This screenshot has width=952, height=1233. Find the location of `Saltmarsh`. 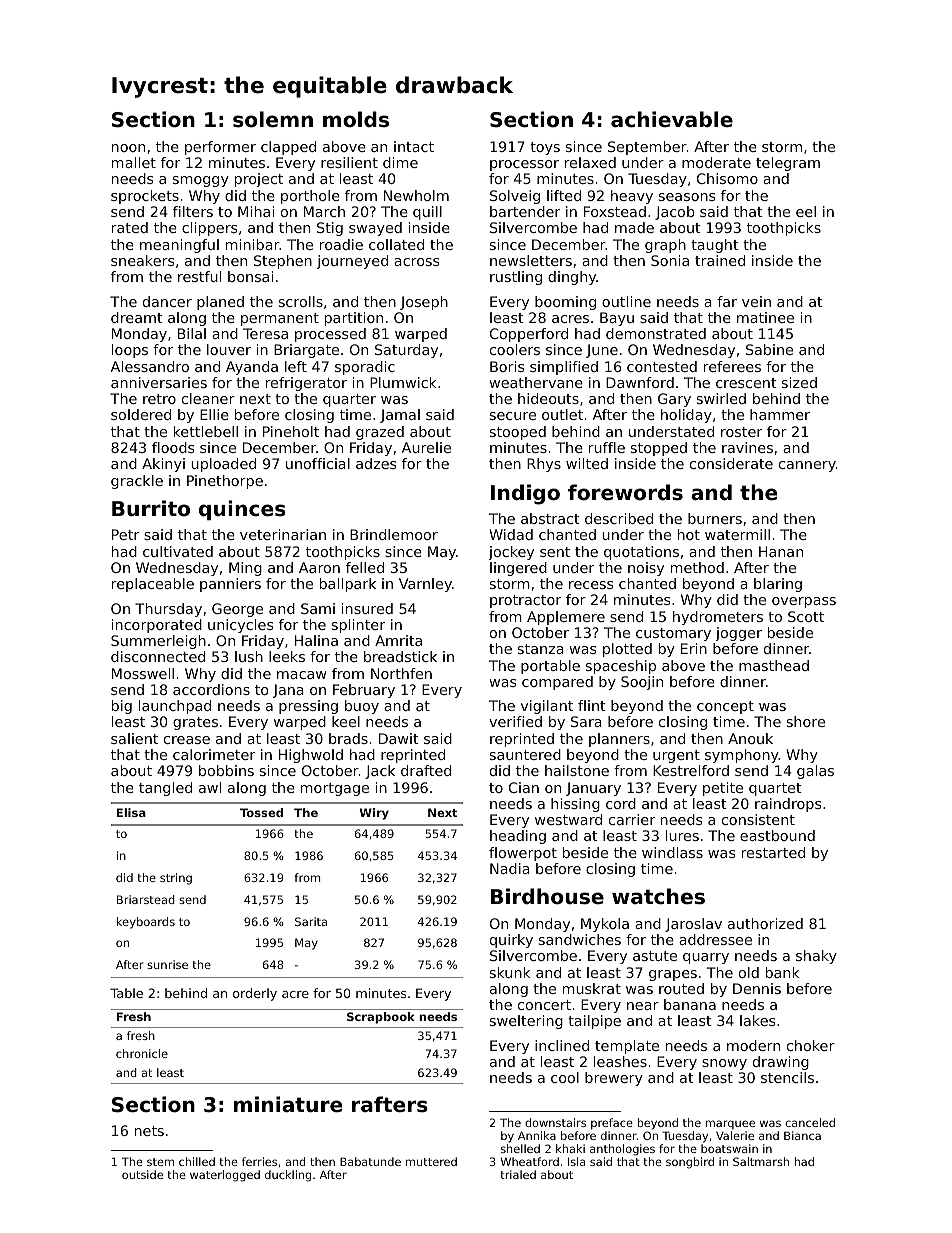

Saltmarsh is located at coordinates (761, 1161).
